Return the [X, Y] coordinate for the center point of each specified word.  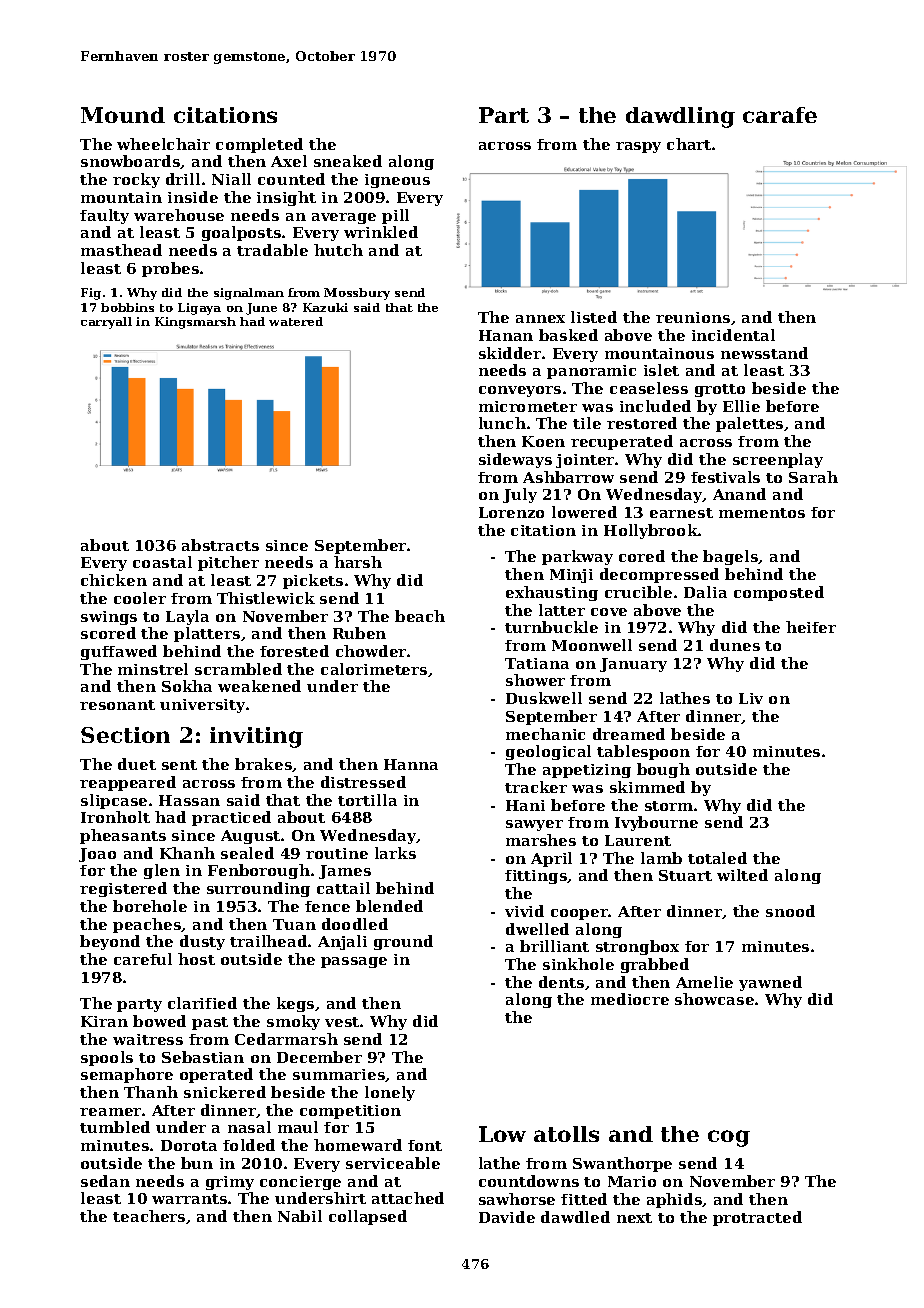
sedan [105, 1181]
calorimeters [374, 669]
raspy [638, 147]
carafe [780, 115]
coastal [162, 562]
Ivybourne [656, 823]
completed [259, 145]
